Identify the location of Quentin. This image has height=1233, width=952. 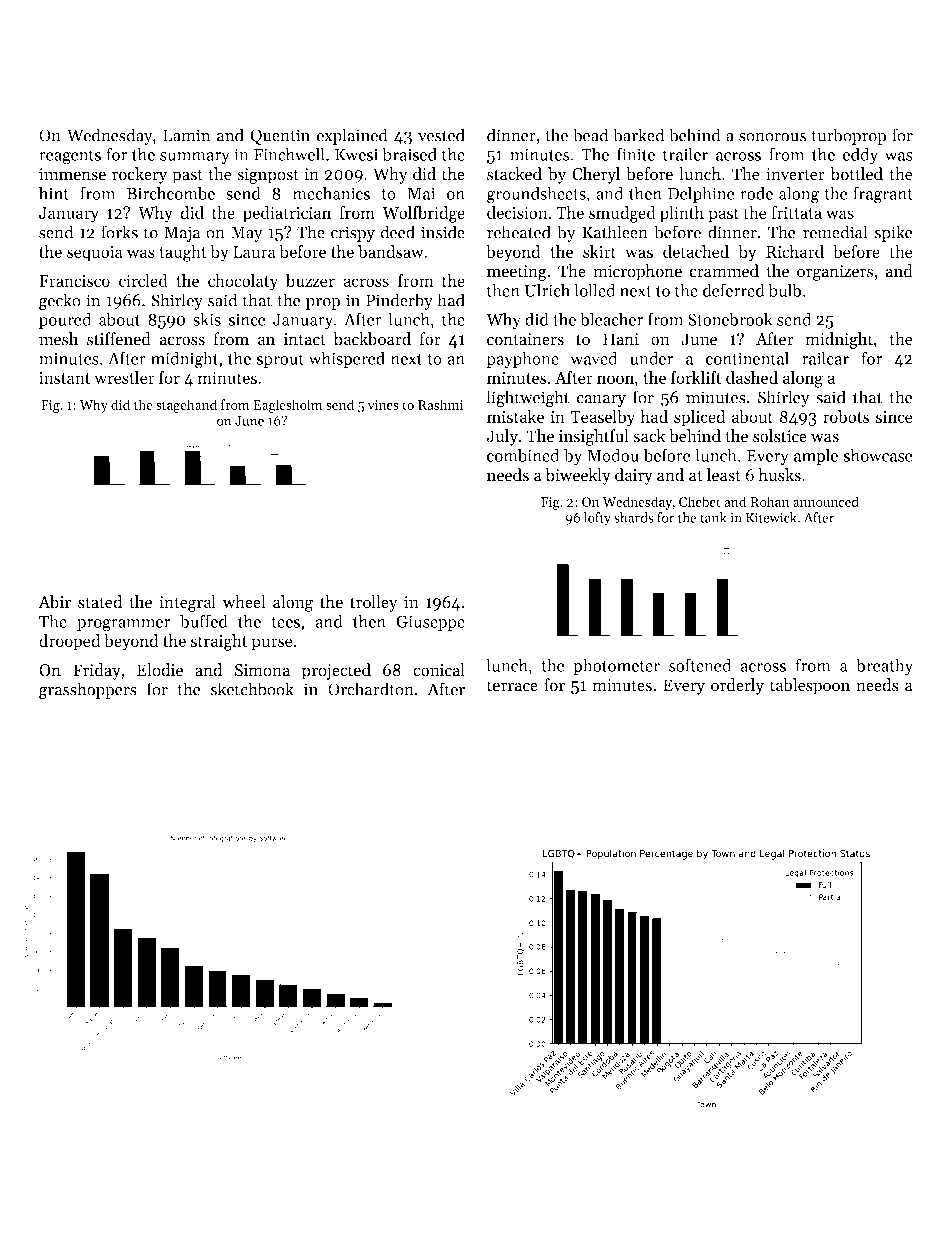
(280, 137).
